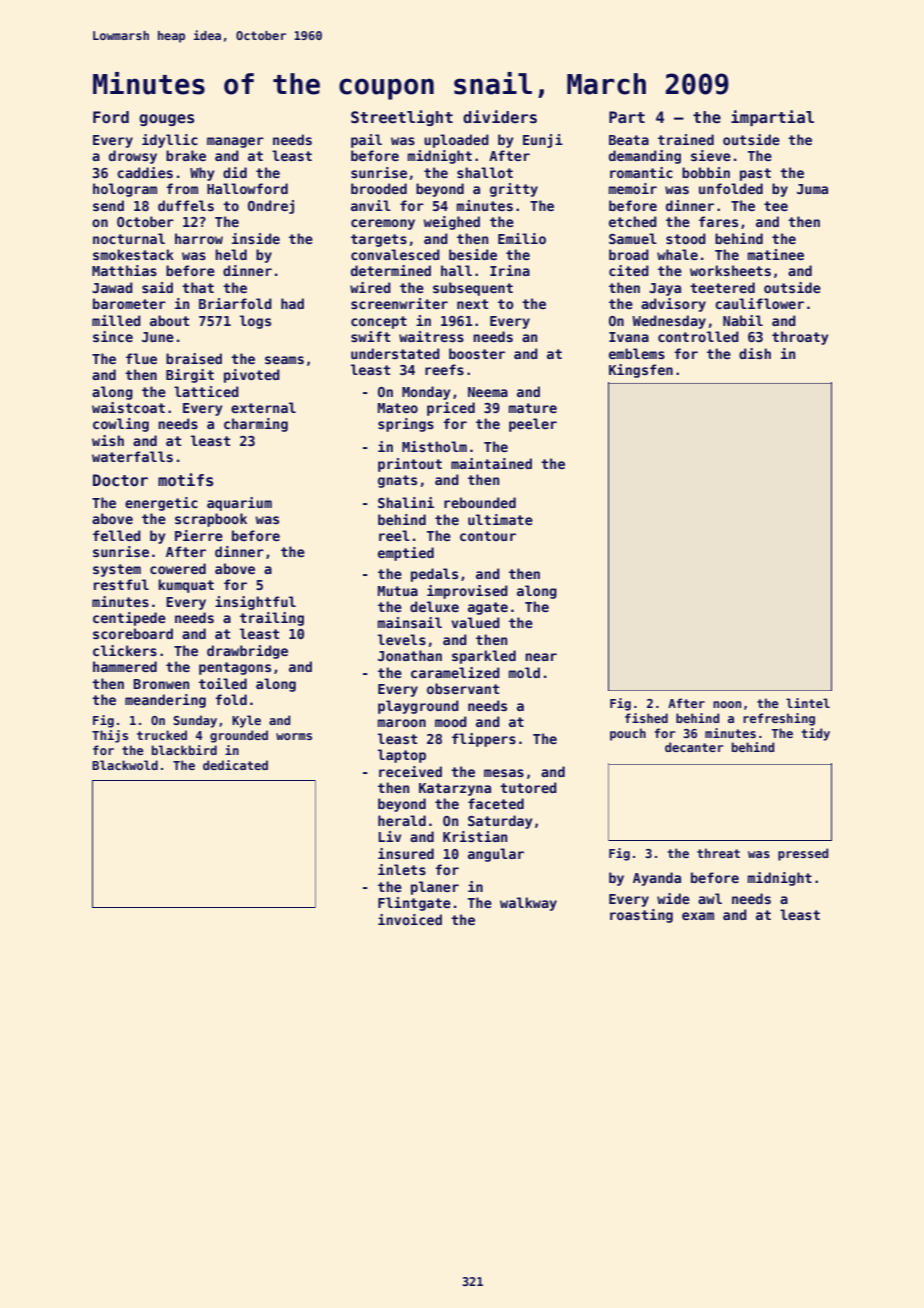 This image has width=924, height=1308. What do you see at coordinates (488, 608) in the image?
I see `agate` at bounding box center [488, 608].
